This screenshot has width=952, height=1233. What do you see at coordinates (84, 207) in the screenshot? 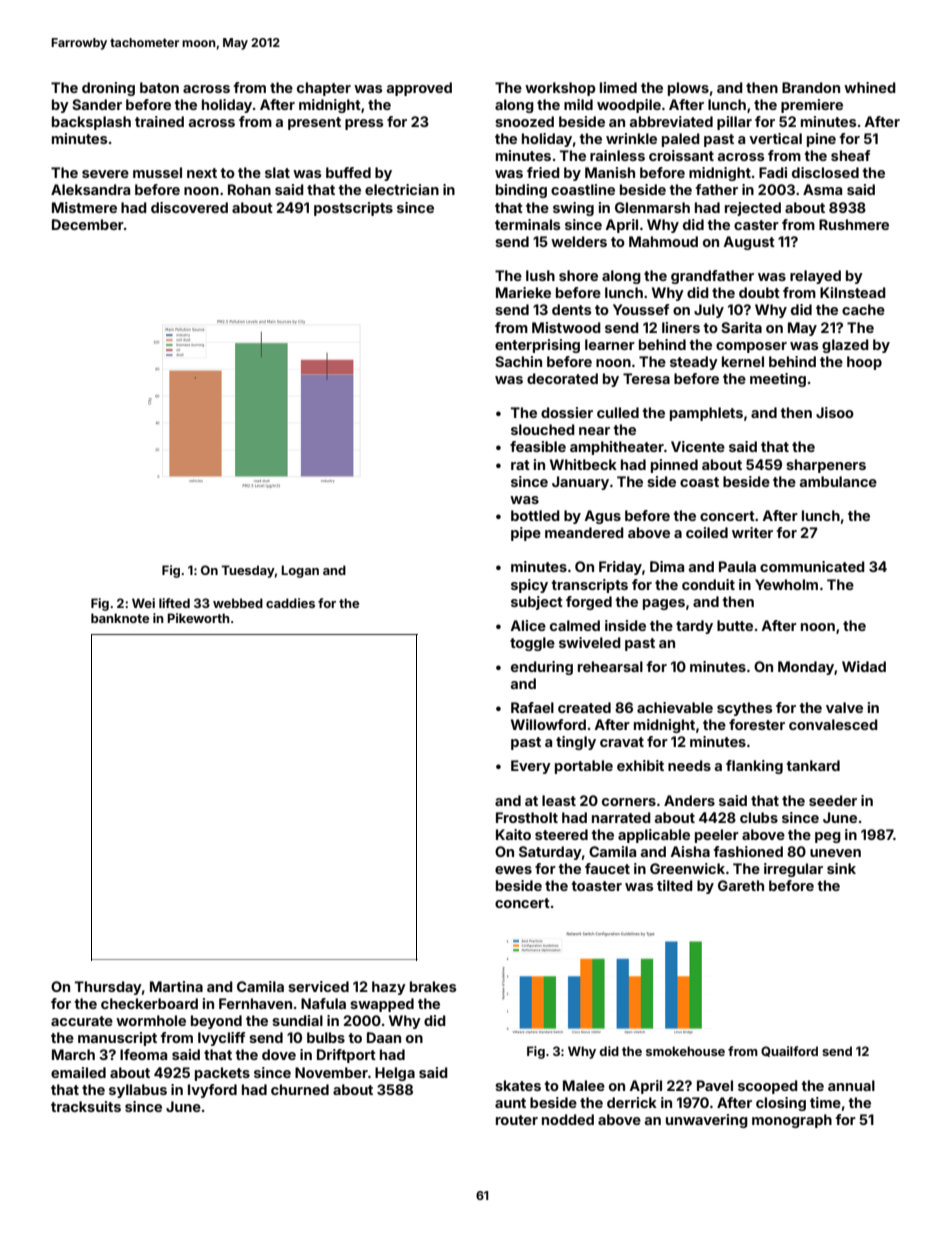
I see `Mistmere` at bounding box center [84, 207].
